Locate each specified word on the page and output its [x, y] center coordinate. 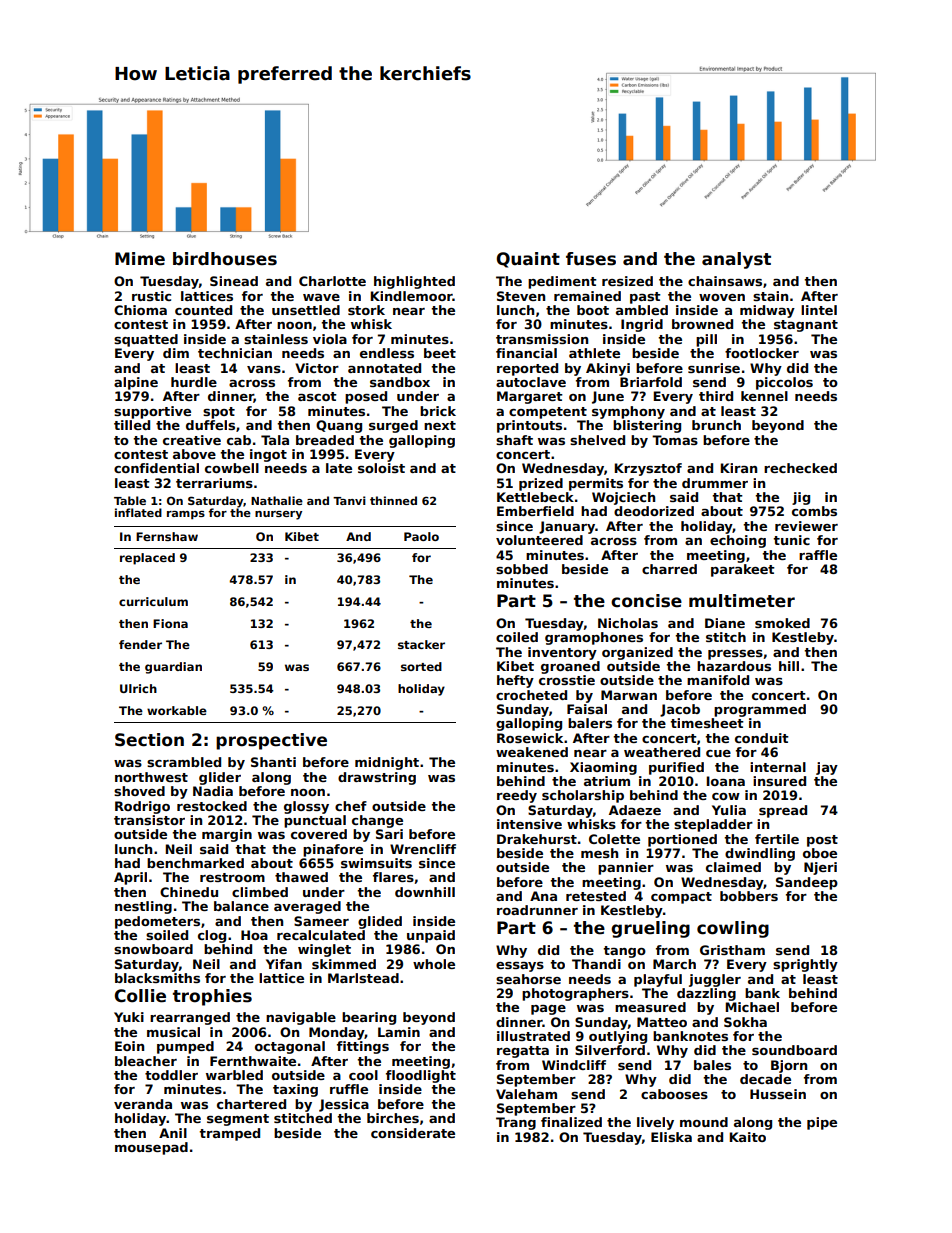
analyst [736, 260]
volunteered [539, 540]
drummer [715, 483]
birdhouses [225, 259]
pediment [562, 282]
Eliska [671, 1137]
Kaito [747, 1137]
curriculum [153, 601]
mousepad [151, 1148]
